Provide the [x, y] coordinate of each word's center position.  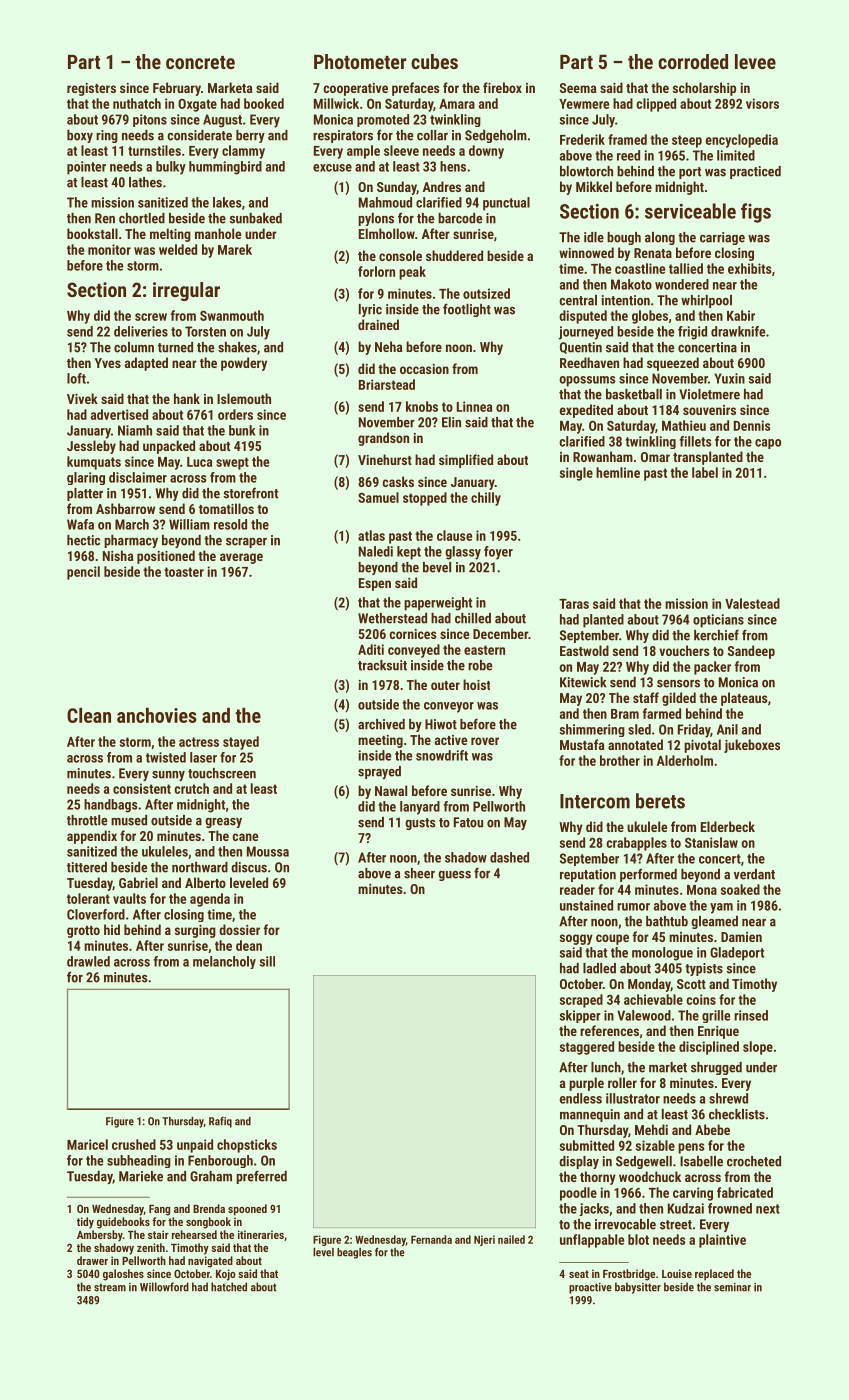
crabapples [636, 844]
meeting [380, 741]
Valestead [752, 603]
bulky [171, 168]
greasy [223, 823]
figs [756, 213]
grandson [383, 439]
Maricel [87, 1144]
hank [187, 398]
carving [693, 1194]
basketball [634, 394]
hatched [229, 1287]
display [579, 1162]
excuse [332, 168]
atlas [371, 535]
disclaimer [138, 477]
